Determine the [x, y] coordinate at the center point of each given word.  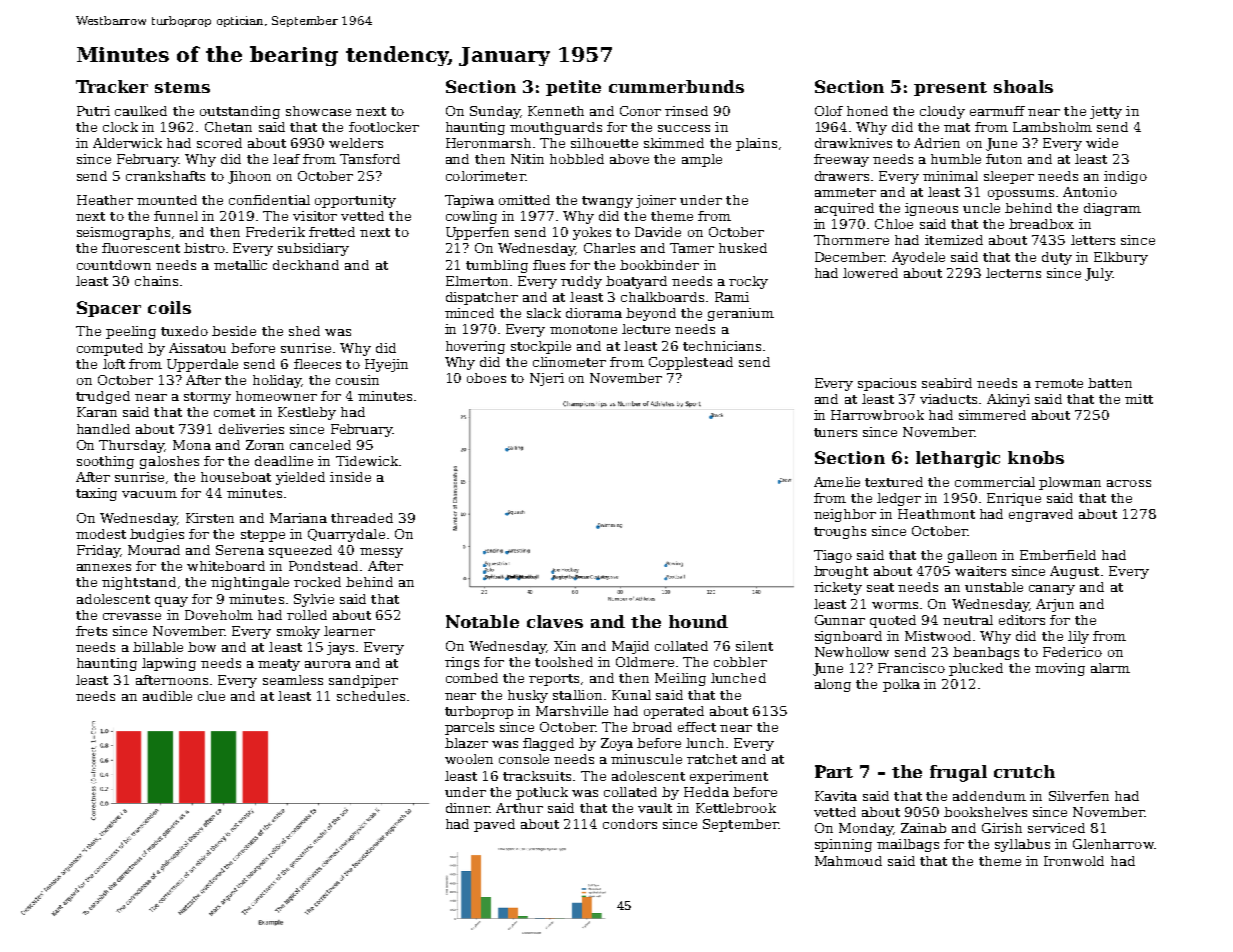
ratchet [712, 759]
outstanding [240, 112]
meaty [279, 665]
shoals [1023, 86]
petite [573, 88]
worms [895, 605]
